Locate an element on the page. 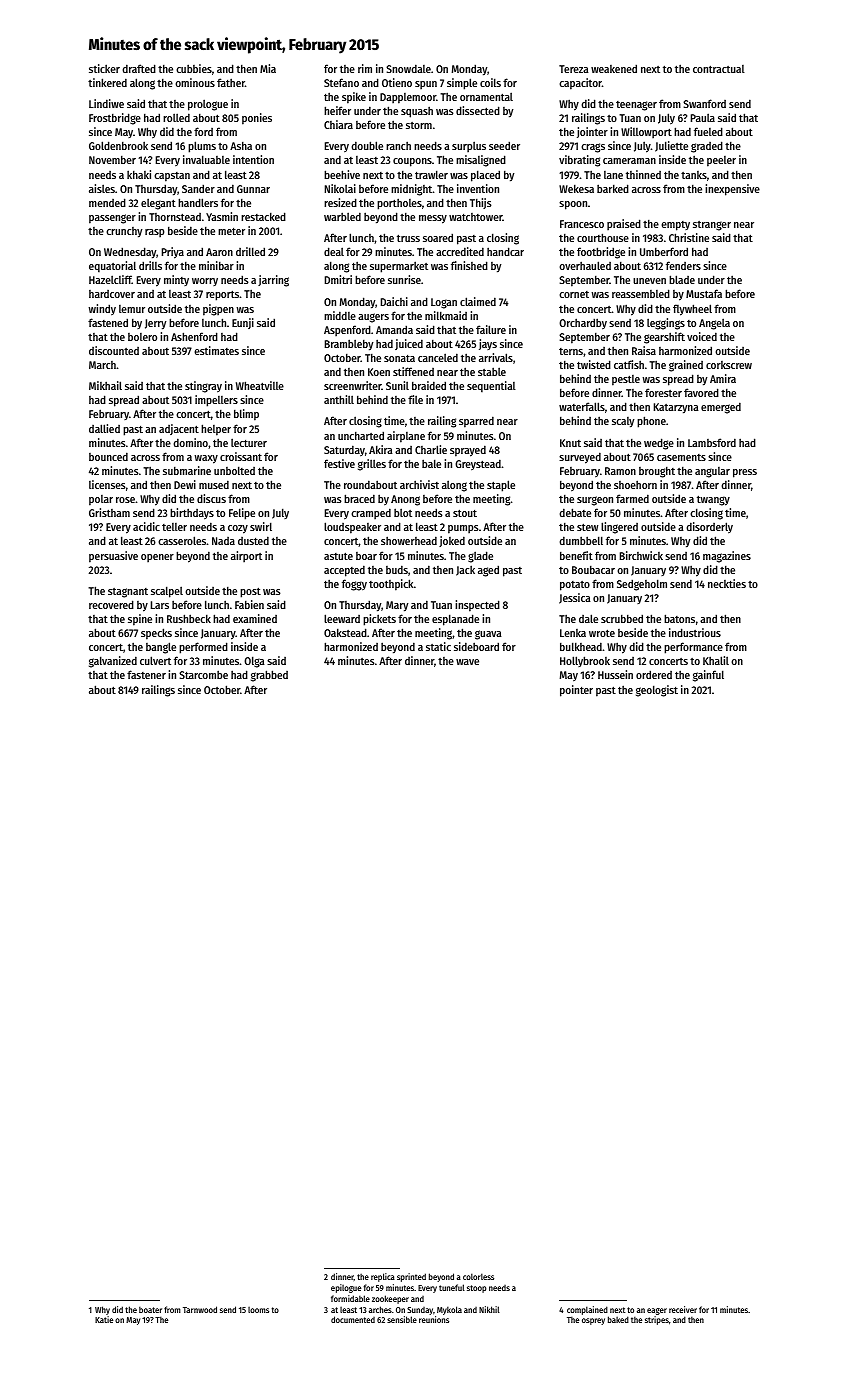 The width and height of the document is (849, 1400). fastener is located at coordinates (146, 674).
